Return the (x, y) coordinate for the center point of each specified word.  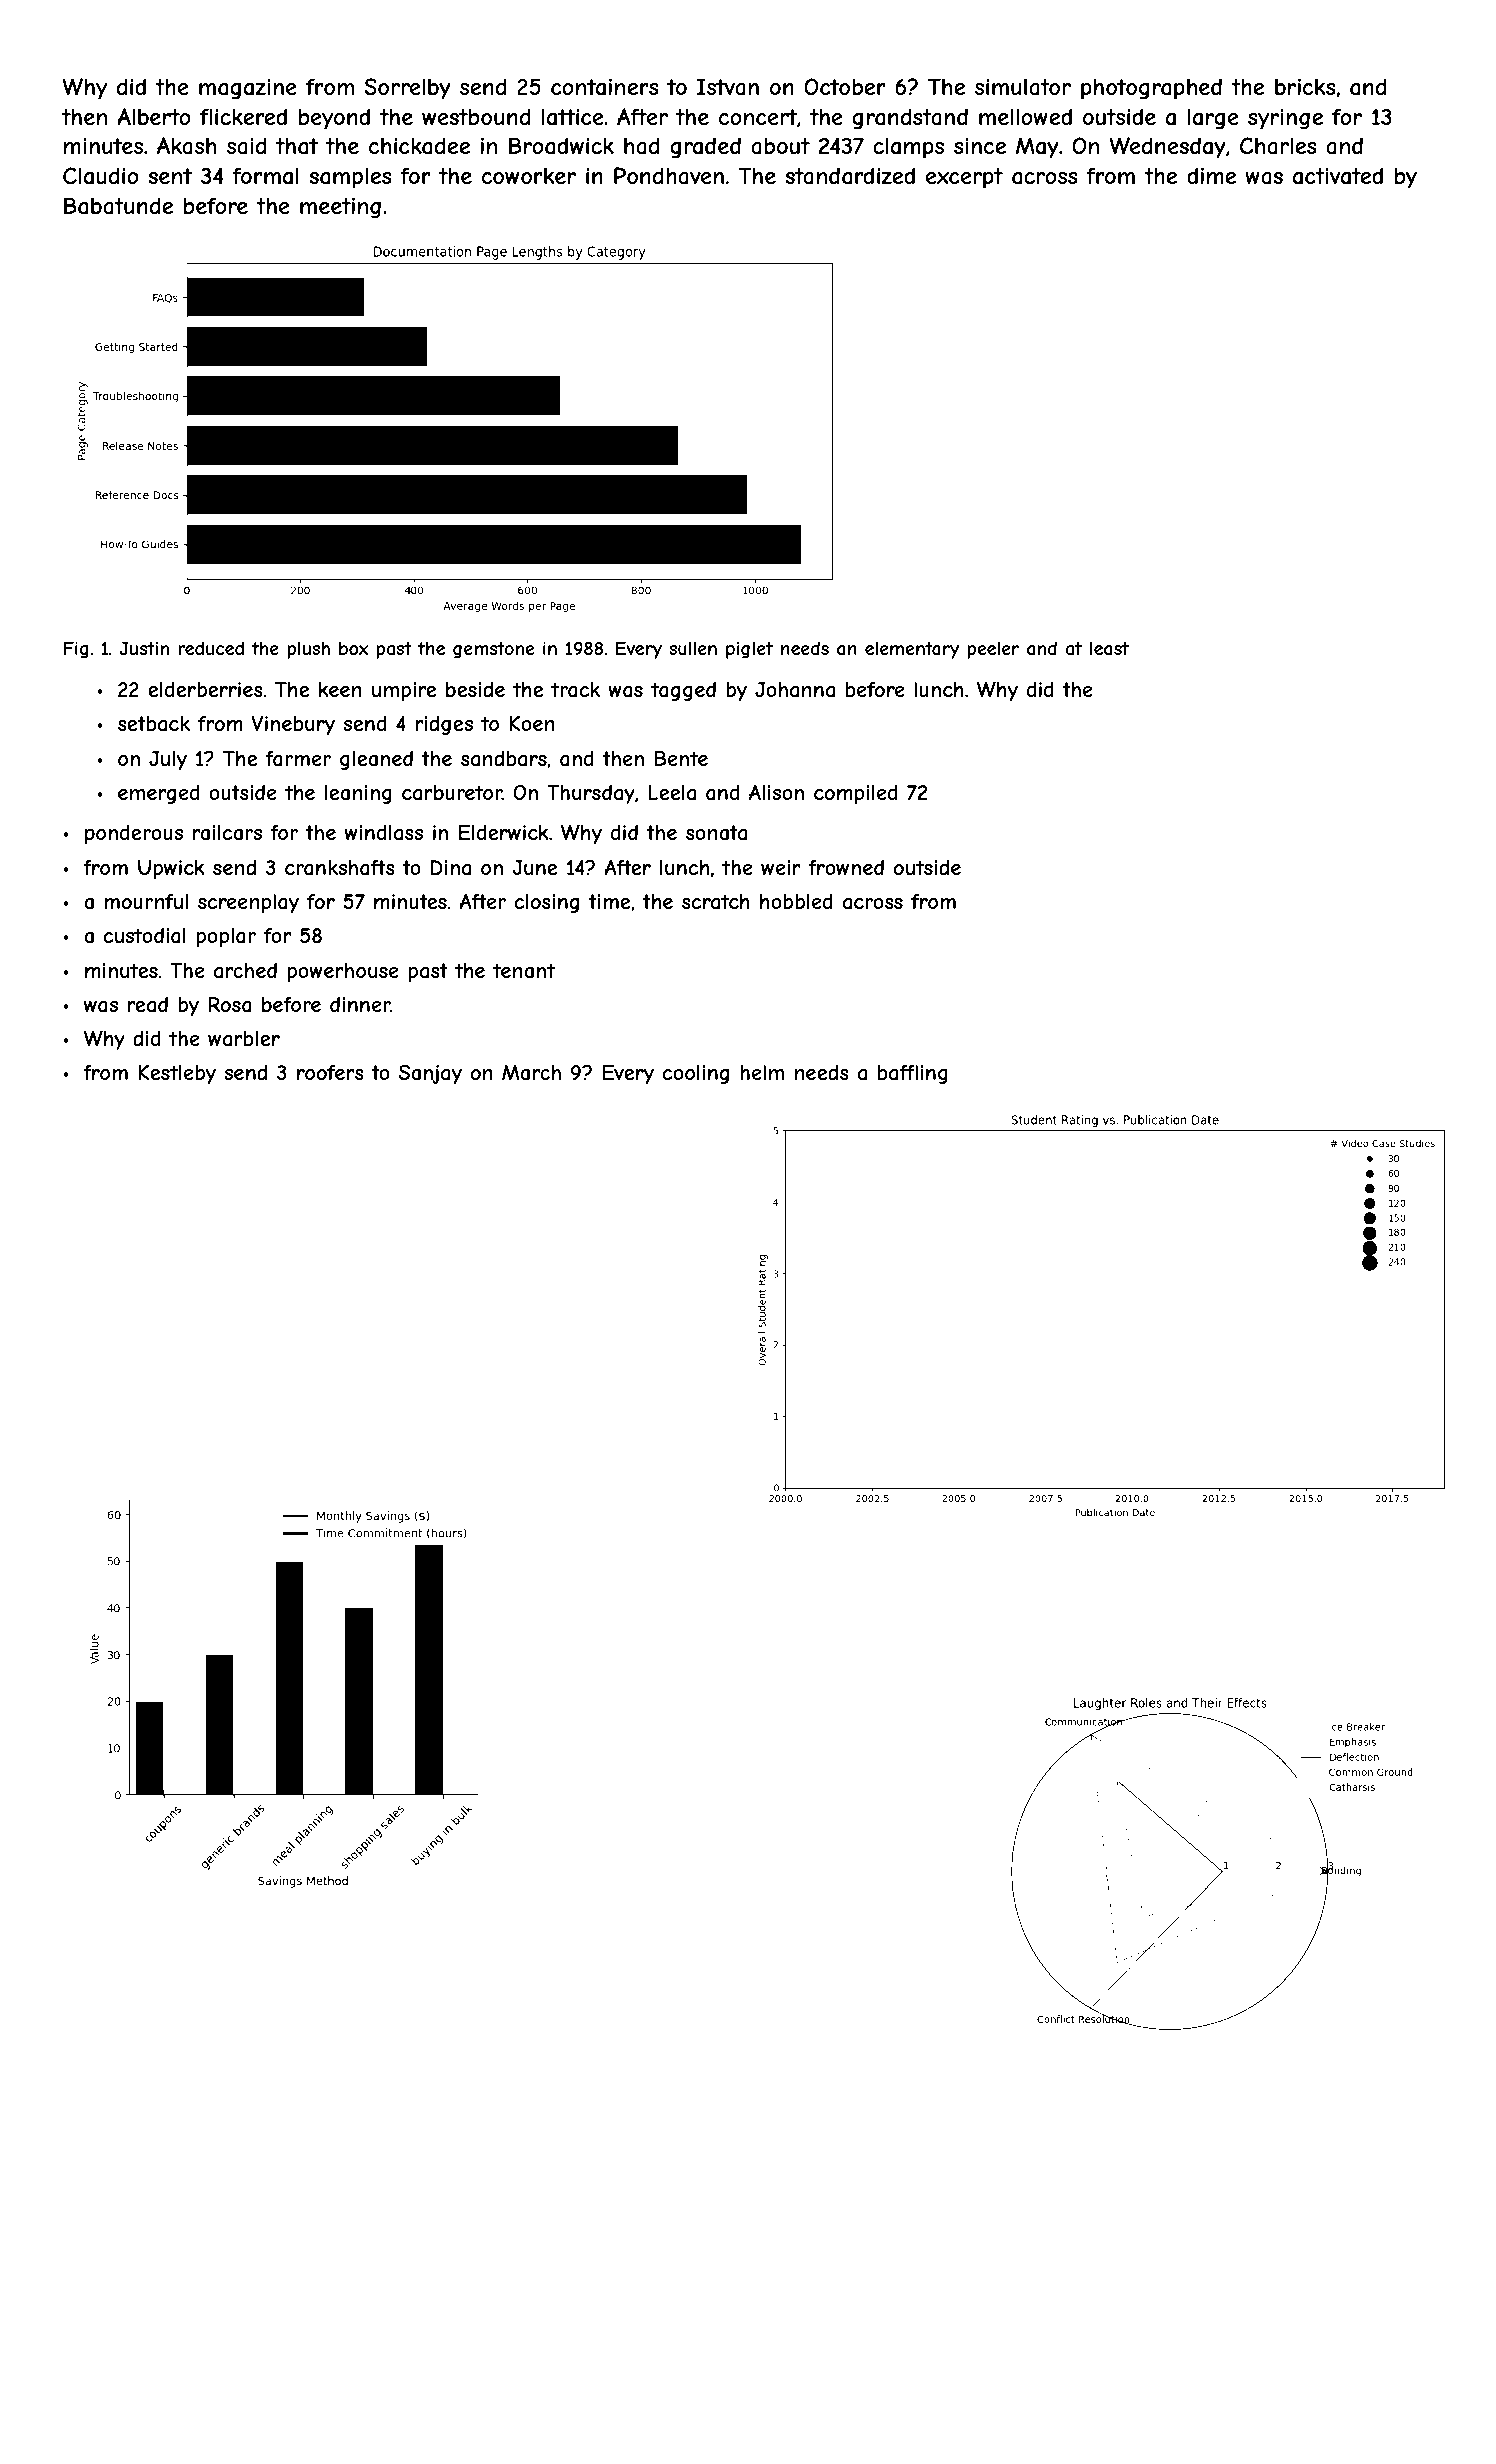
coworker (529, 176)
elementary (912, 650)
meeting (340, 208)
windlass (383, 833)
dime (1211, 175)
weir (781, 867)
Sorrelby (407, 89)
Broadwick (561, 146)
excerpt (964, 178)
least (1109, 648)
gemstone (493, 650)
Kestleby (177, 1074)
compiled (856, 794)
